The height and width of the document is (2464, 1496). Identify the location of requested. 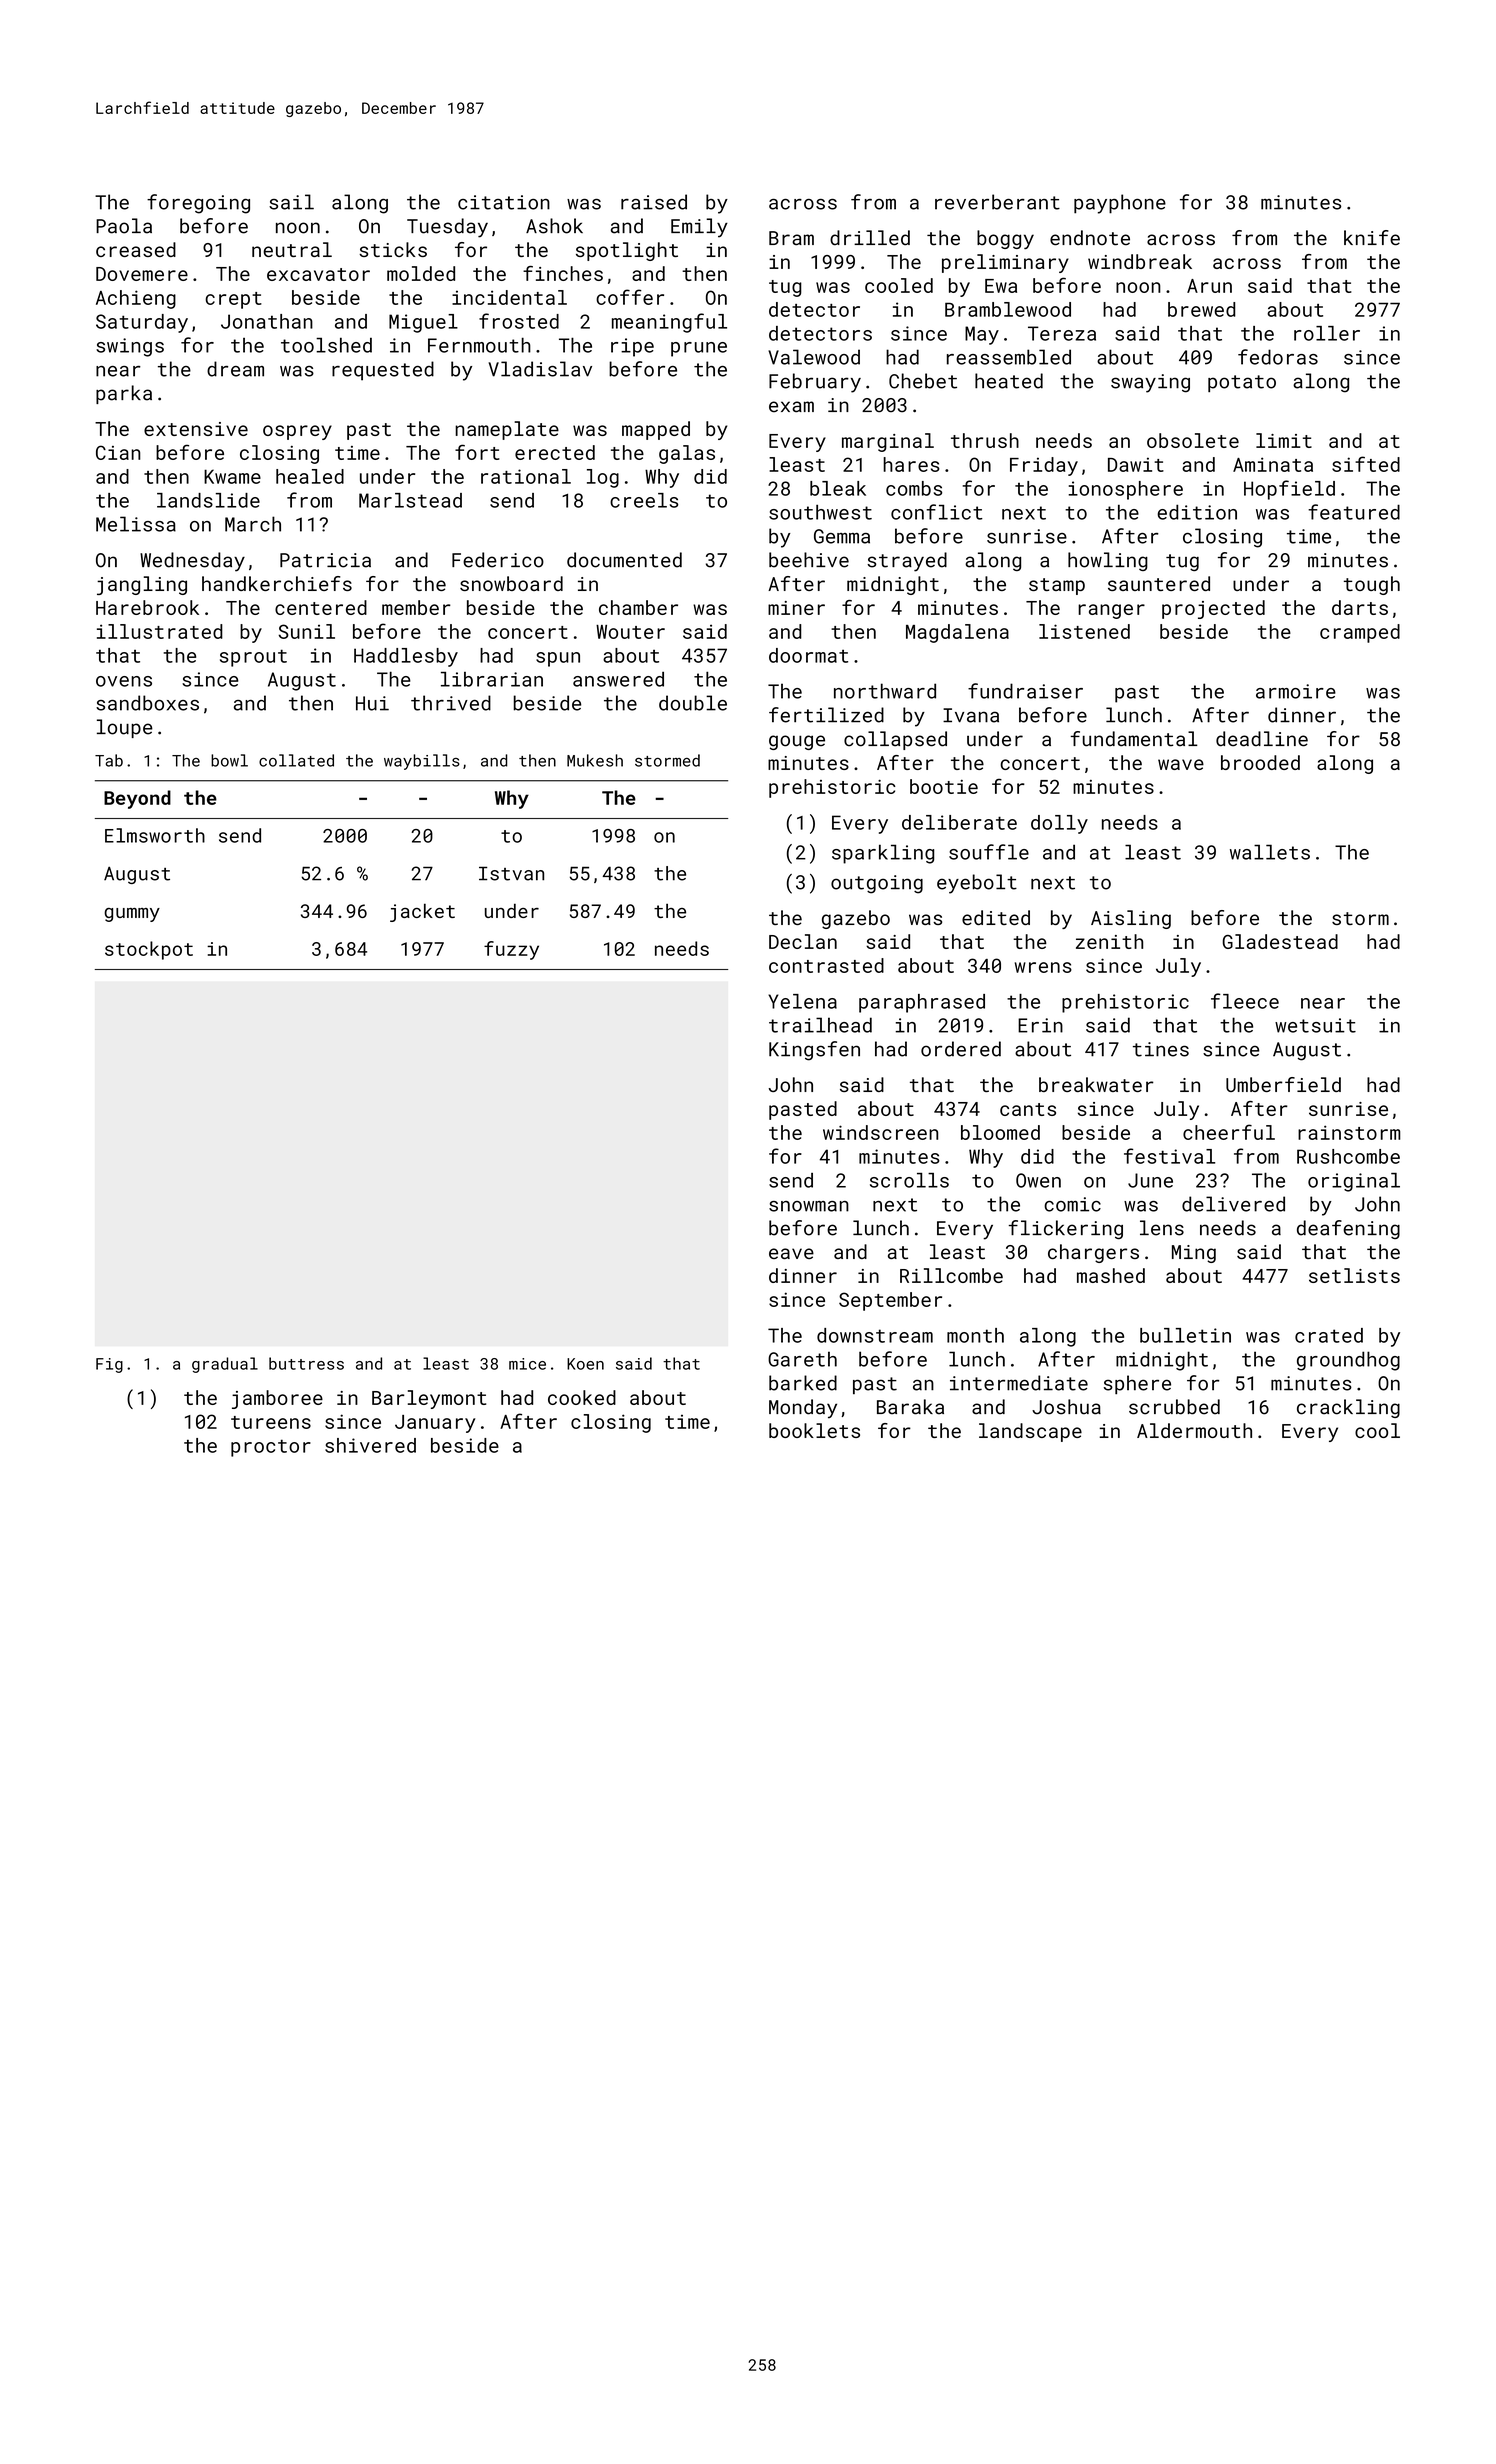
(383, 371).
